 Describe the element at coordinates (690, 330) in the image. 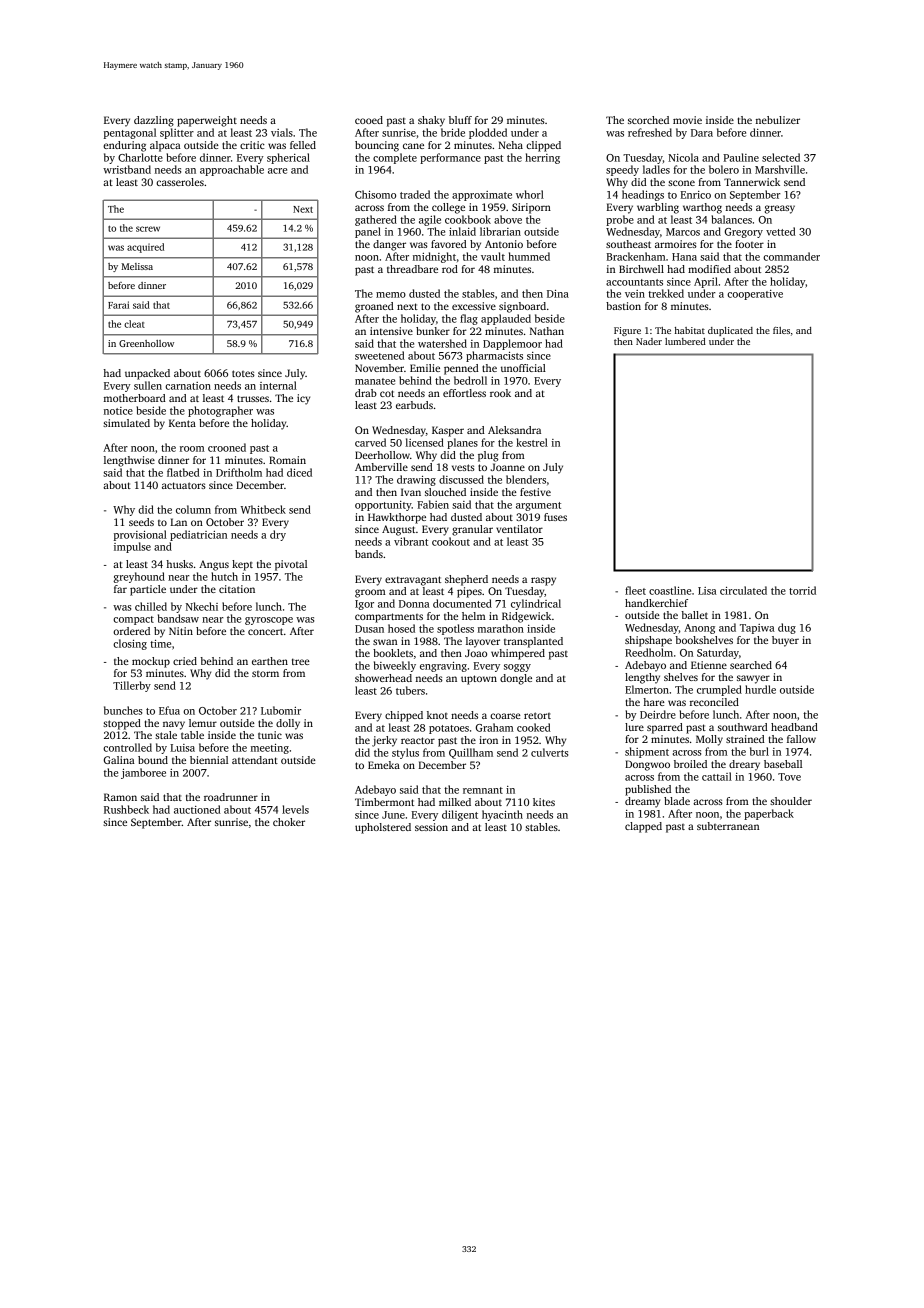

I see `habitat` at that location.
